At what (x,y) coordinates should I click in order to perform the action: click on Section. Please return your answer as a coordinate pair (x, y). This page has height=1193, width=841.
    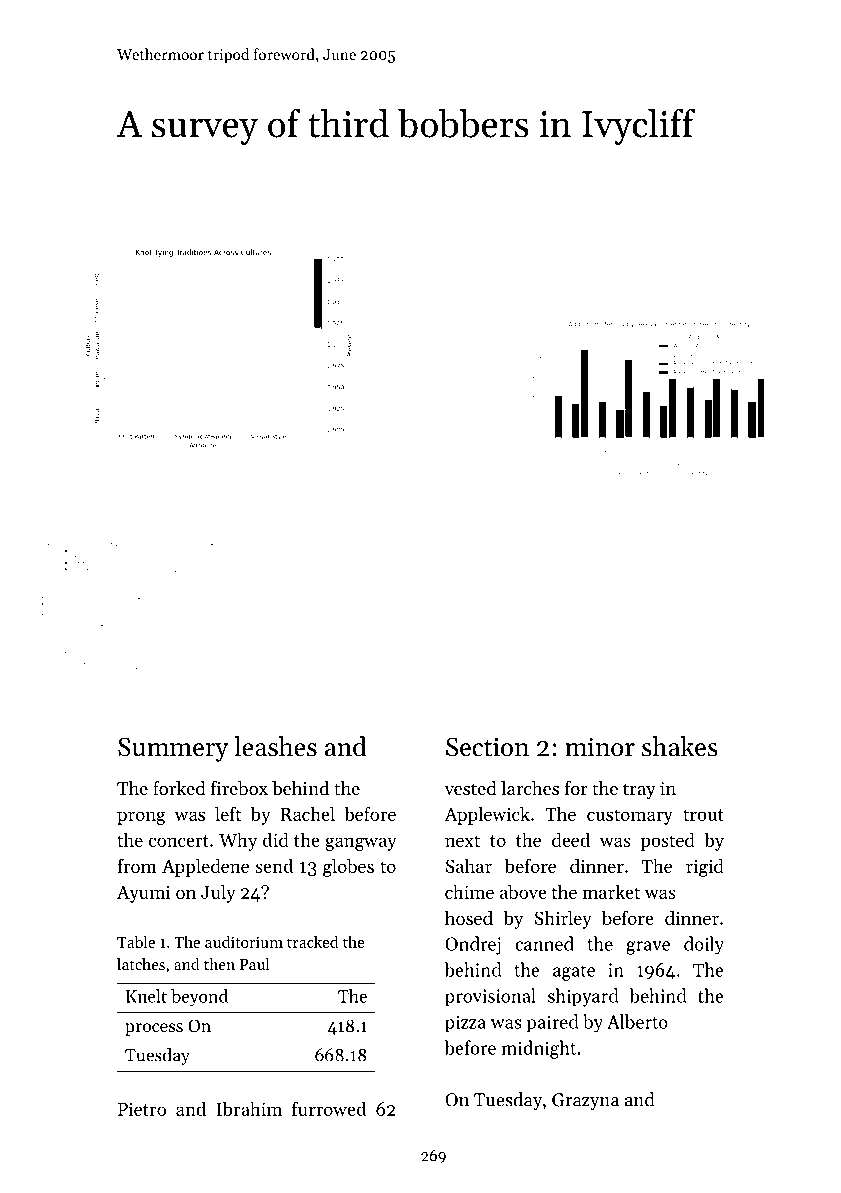
    Looking at the image, I should click on (487, 747).
